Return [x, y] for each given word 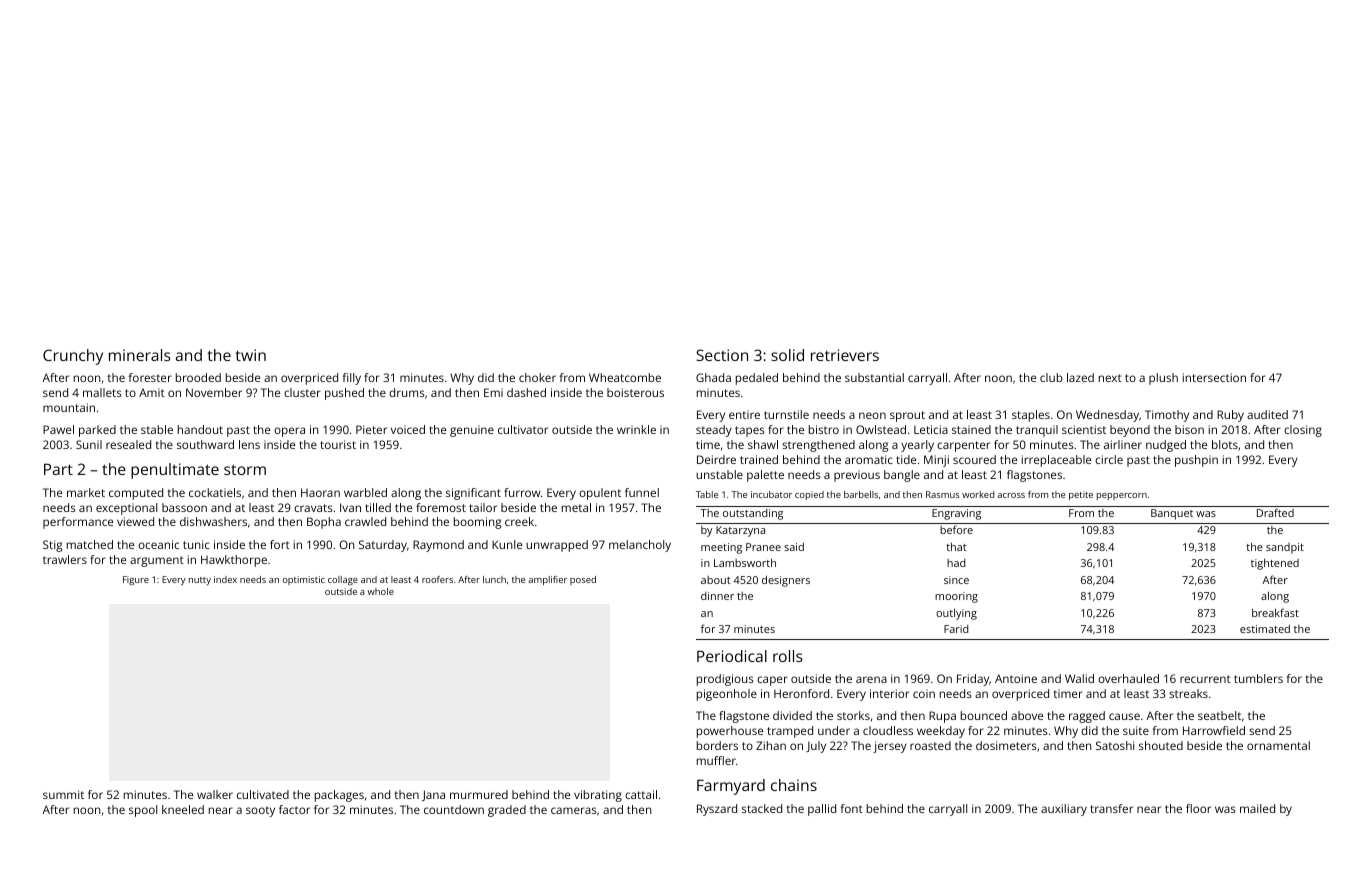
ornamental [1278, 745]
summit [63, 794]
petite [1081, 495]
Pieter [371, 429]
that [956, 546]
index [225, 579]
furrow [522, 492]
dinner [717, 596]
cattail [641, 794]
